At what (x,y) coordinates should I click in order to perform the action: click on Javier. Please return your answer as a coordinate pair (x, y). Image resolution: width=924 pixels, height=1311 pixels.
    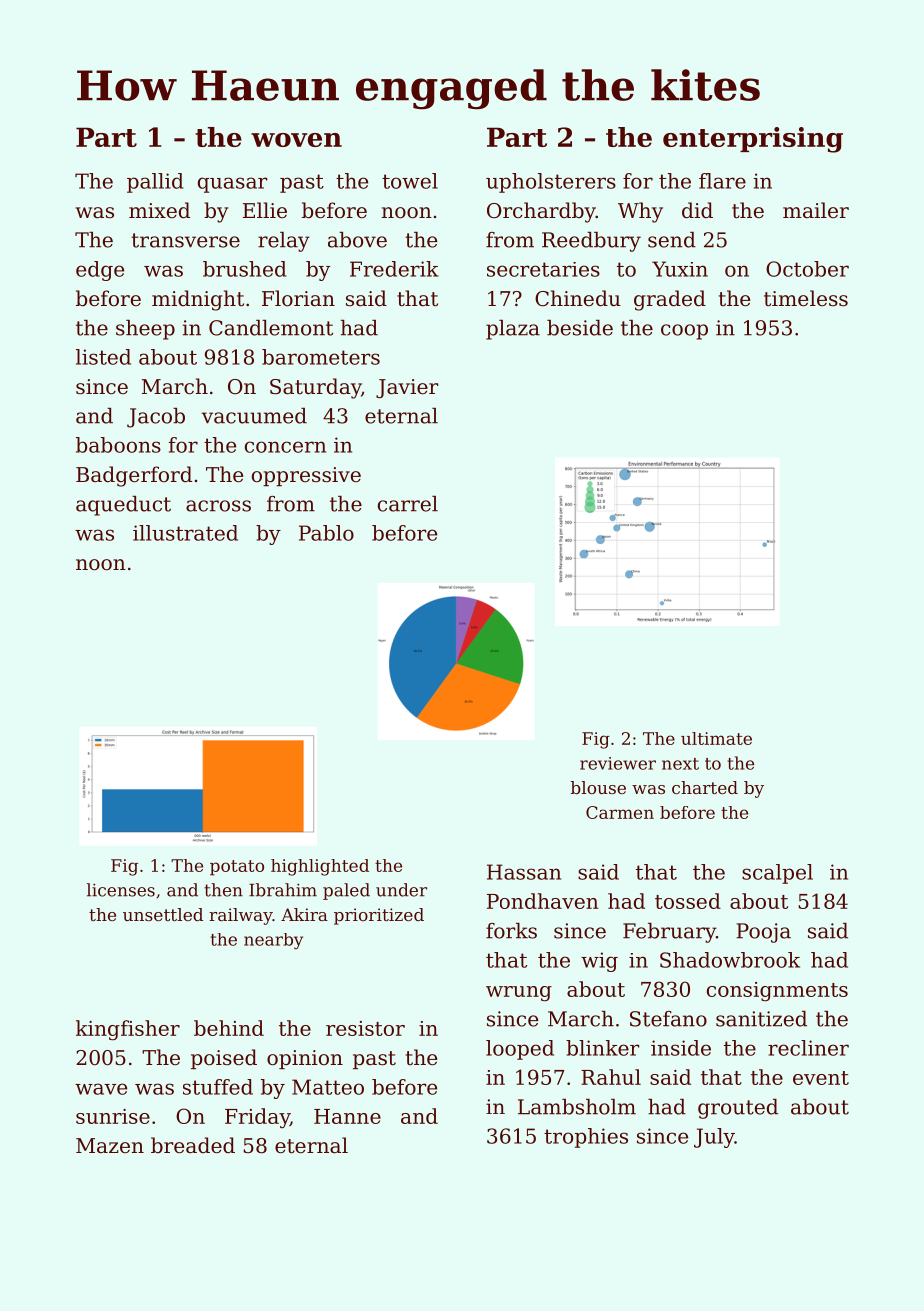
    Looking at the image, I should click on (407, 388).
